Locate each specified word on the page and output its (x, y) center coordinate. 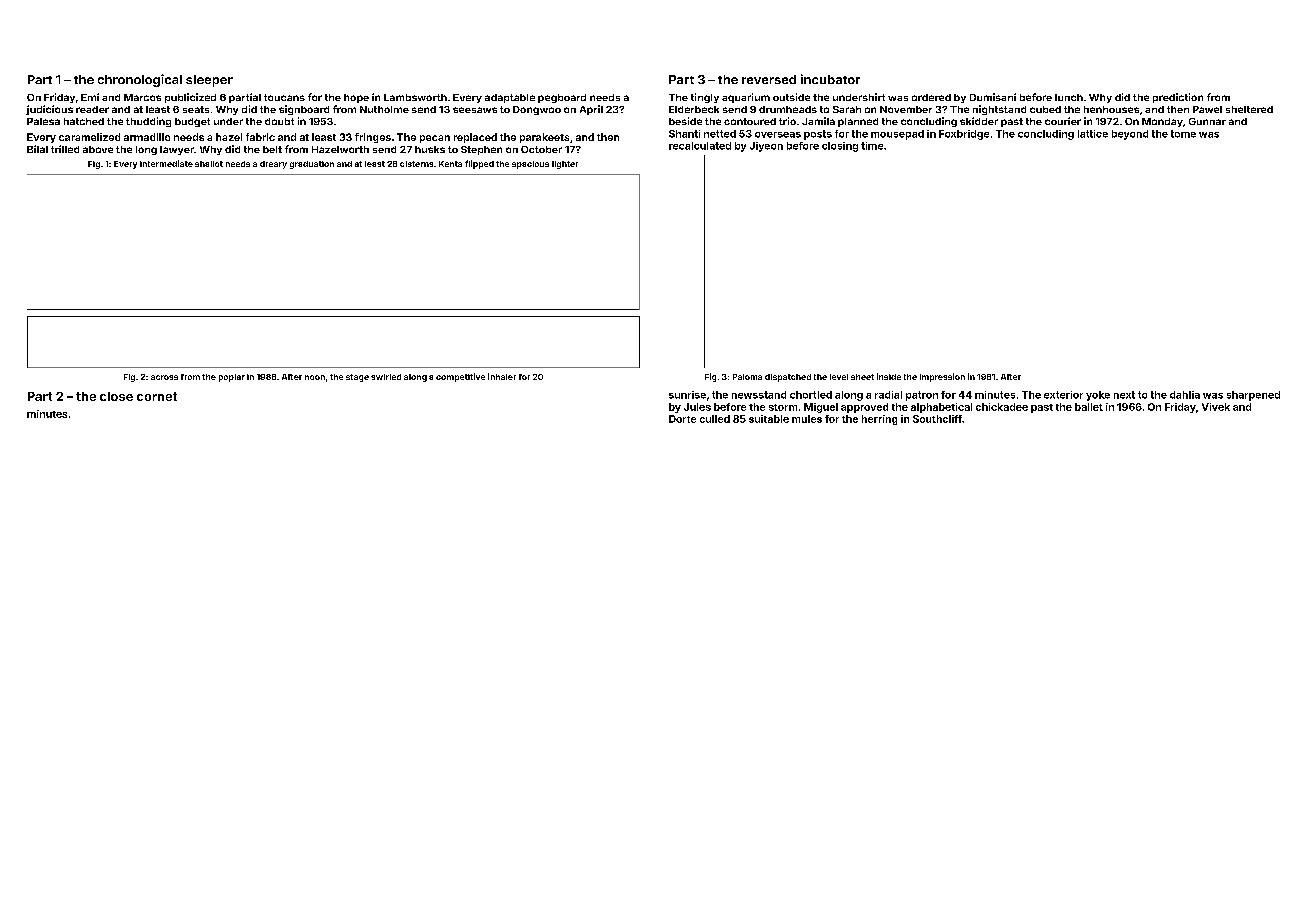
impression (942, 377)
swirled (386, 377)
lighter (565, 165)
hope (356, 98)
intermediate (166, 163)
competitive (460, 377)
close (116, 396)
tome (1183, 134)
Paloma (747, 377)
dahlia (1185, 395)
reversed (769, 79)
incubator (830, 79)
